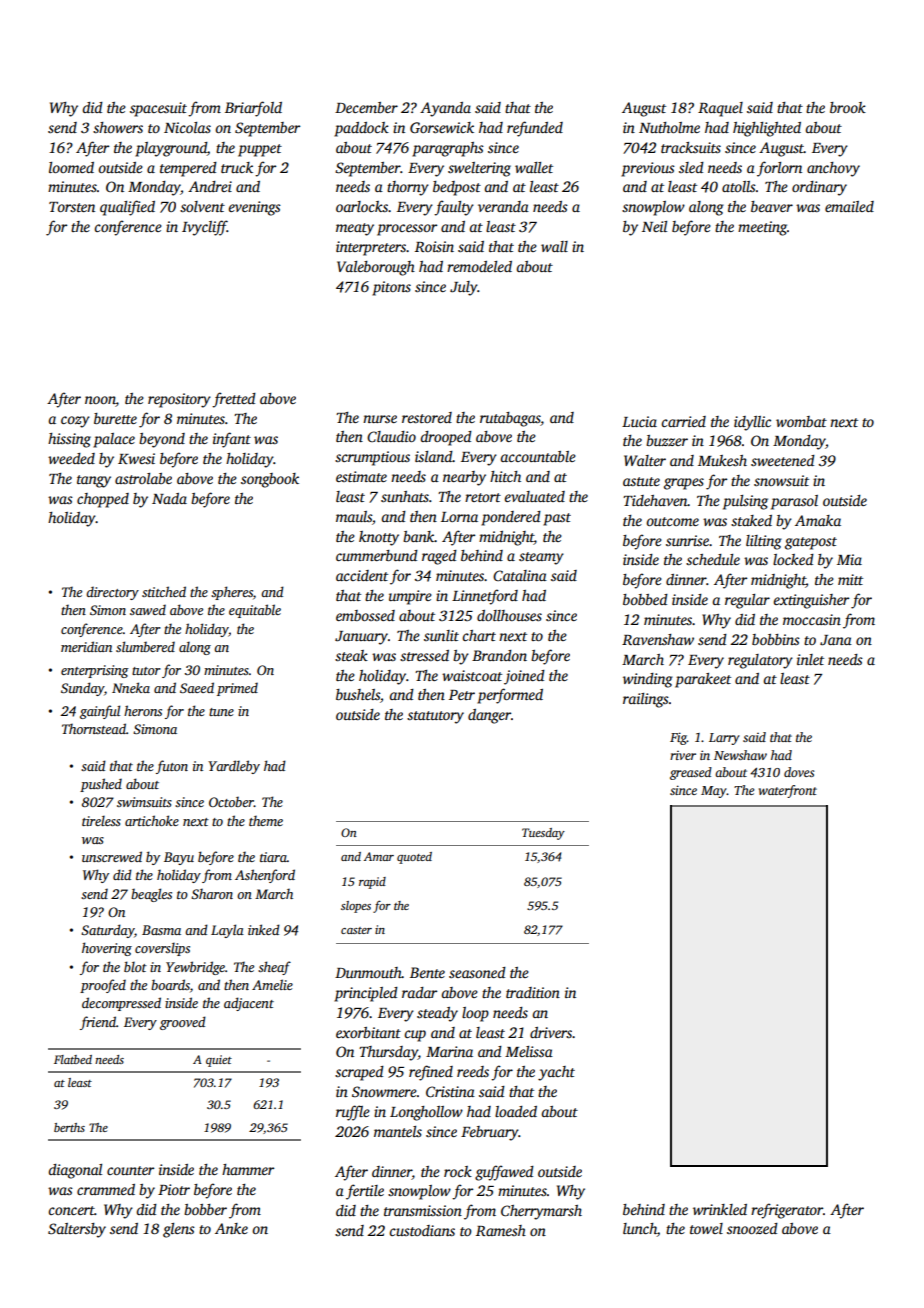  I want to click on inlet, so click(810, 659).
